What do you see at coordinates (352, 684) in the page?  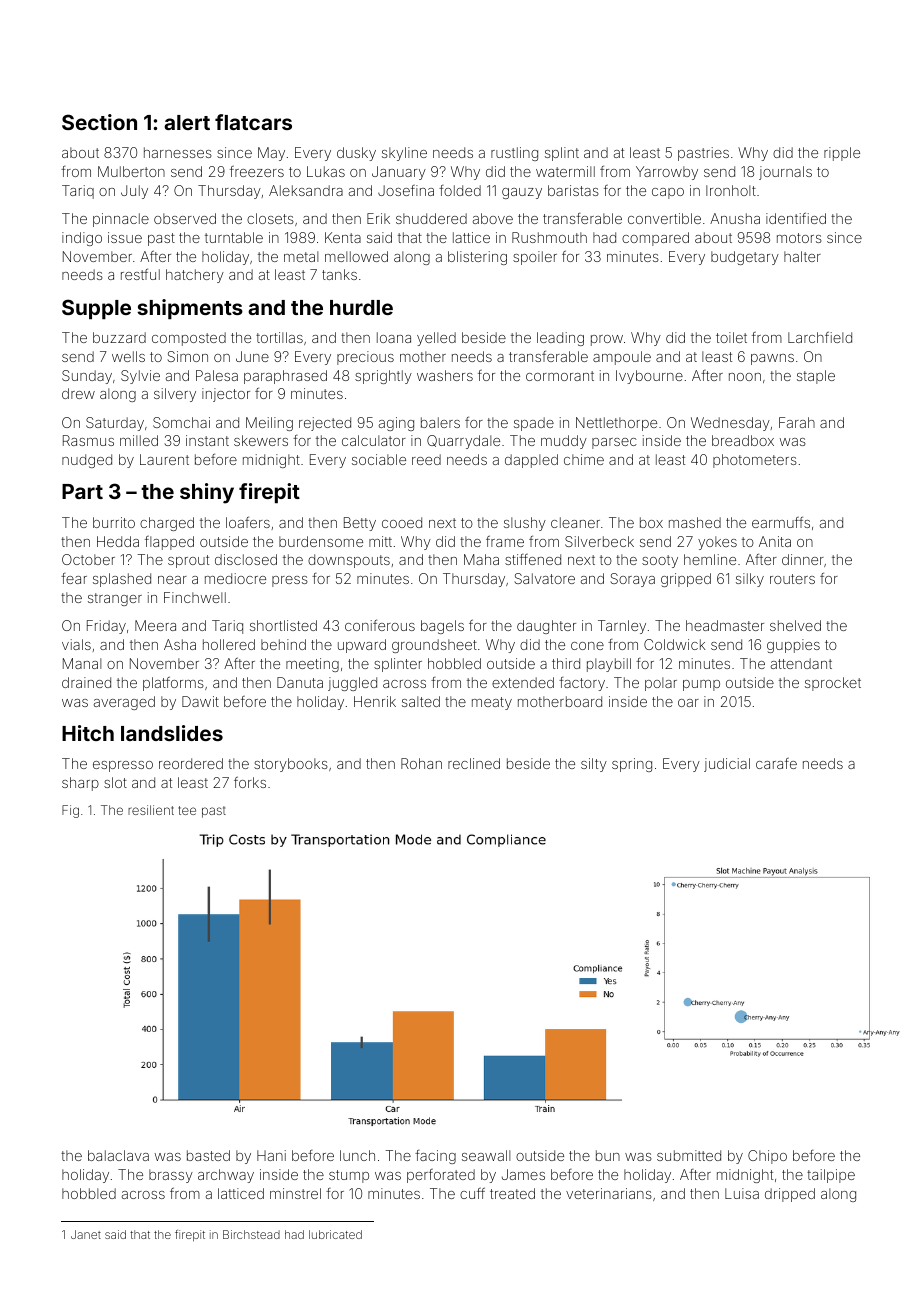 I see `juggled` at bounding box center [352, 684].
